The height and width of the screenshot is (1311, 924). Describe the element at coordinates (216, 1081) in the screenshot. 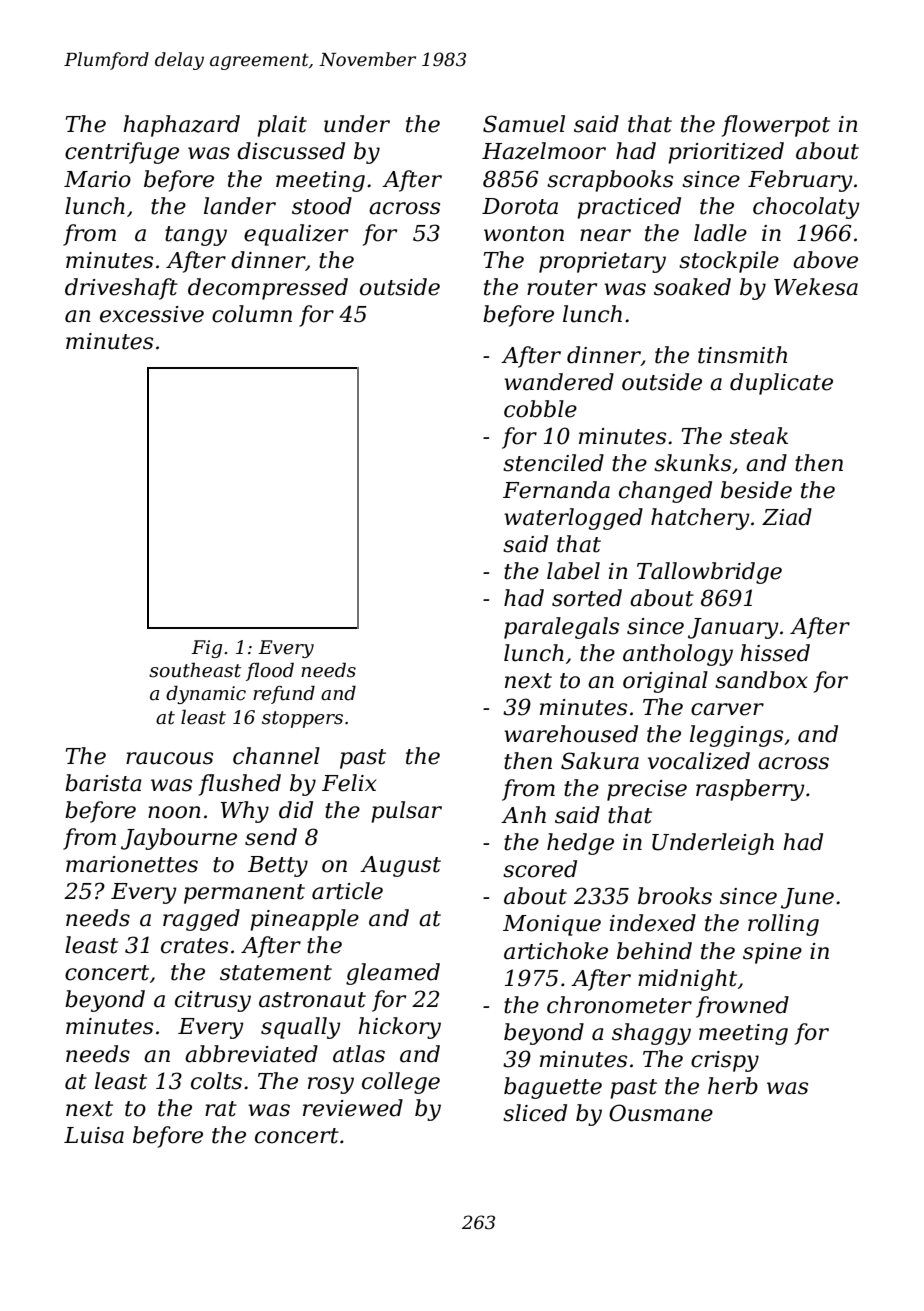

I see `colts` at that location.
